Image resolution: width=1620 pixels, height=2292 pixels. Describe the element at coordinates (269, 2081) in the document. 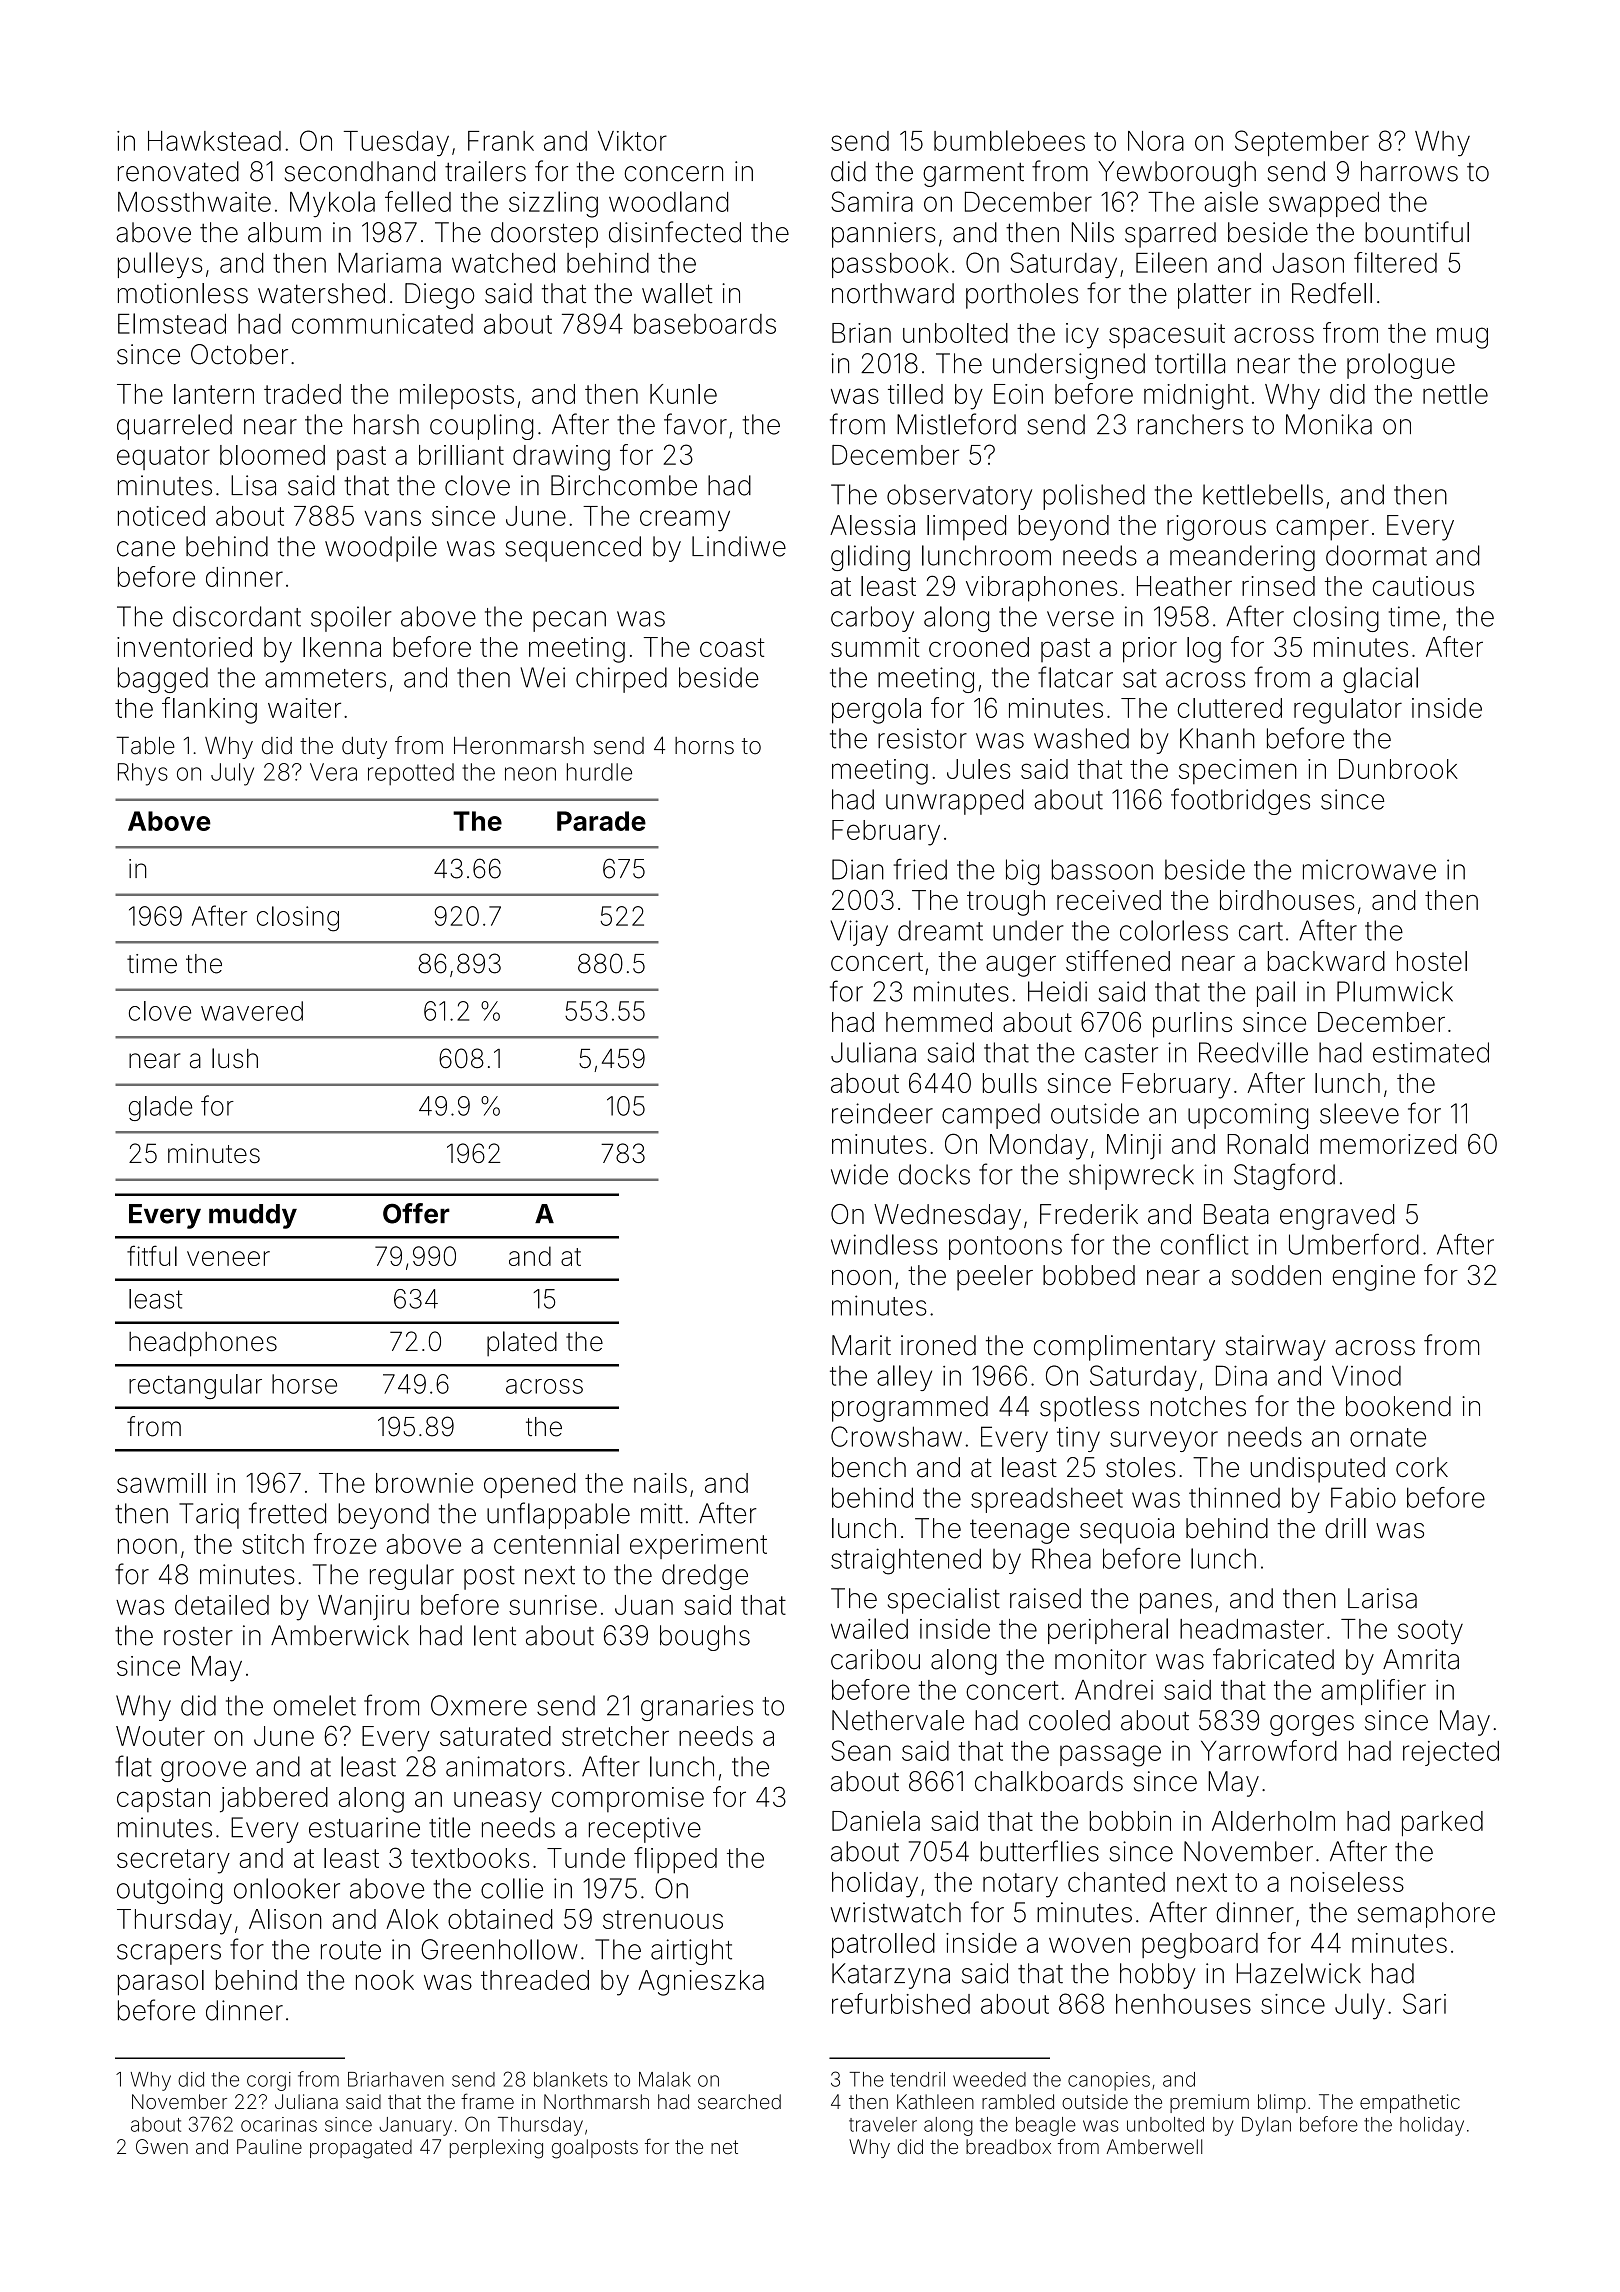

I see `corgi` at that location.
